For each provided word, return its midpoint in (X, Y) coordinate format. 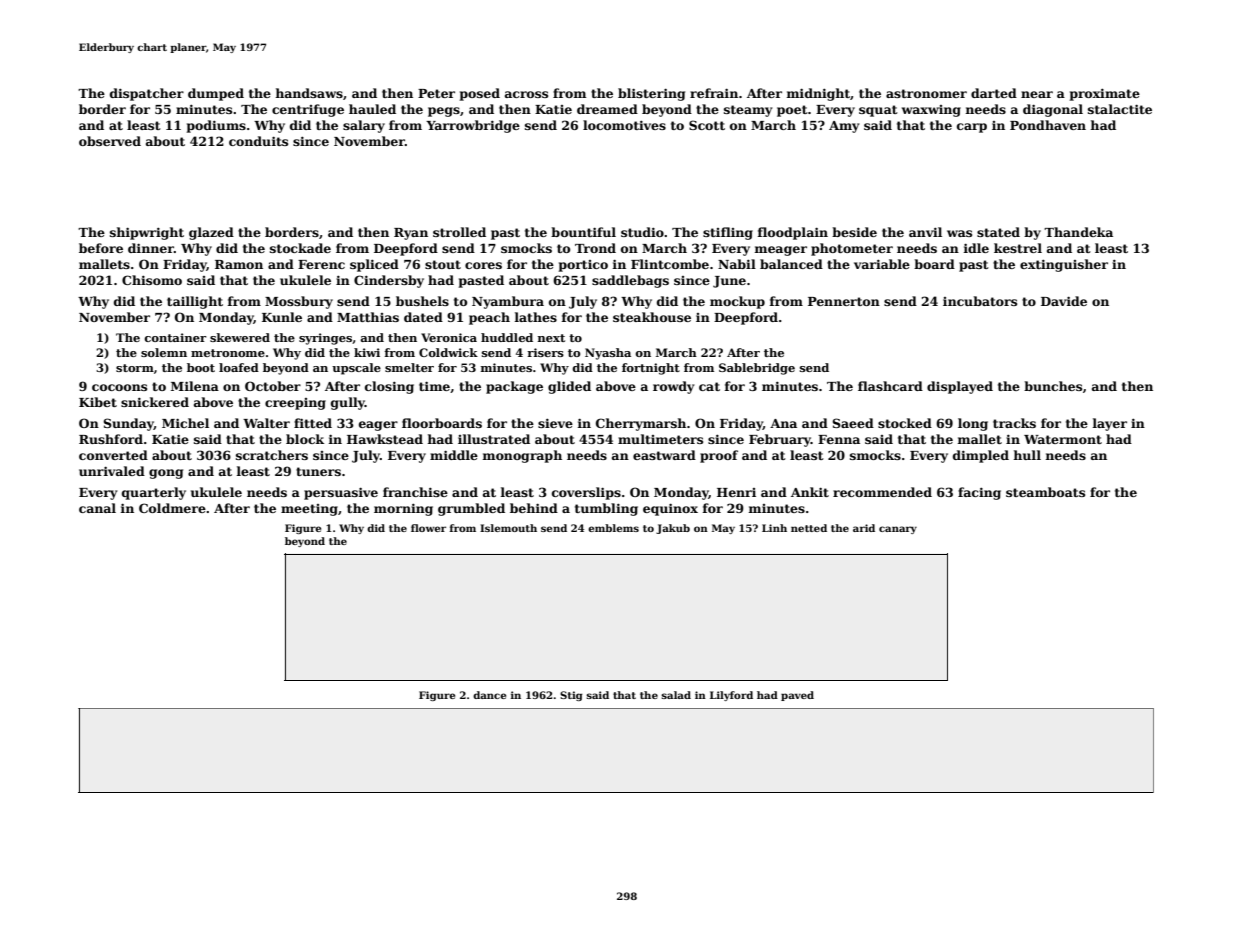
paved (797, 696)
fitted (313, 423)
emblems (613, 528)
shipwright (147, 233)
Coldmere (172, 508)
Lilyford (731, 696)
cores (483, 265)
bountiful (583, 232)
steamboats (1045, 492)
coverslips (586, 493)
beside (854, 232)
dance (489, 695)
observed (110, 141)
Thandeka (1078, 232)
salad (676, 695)
